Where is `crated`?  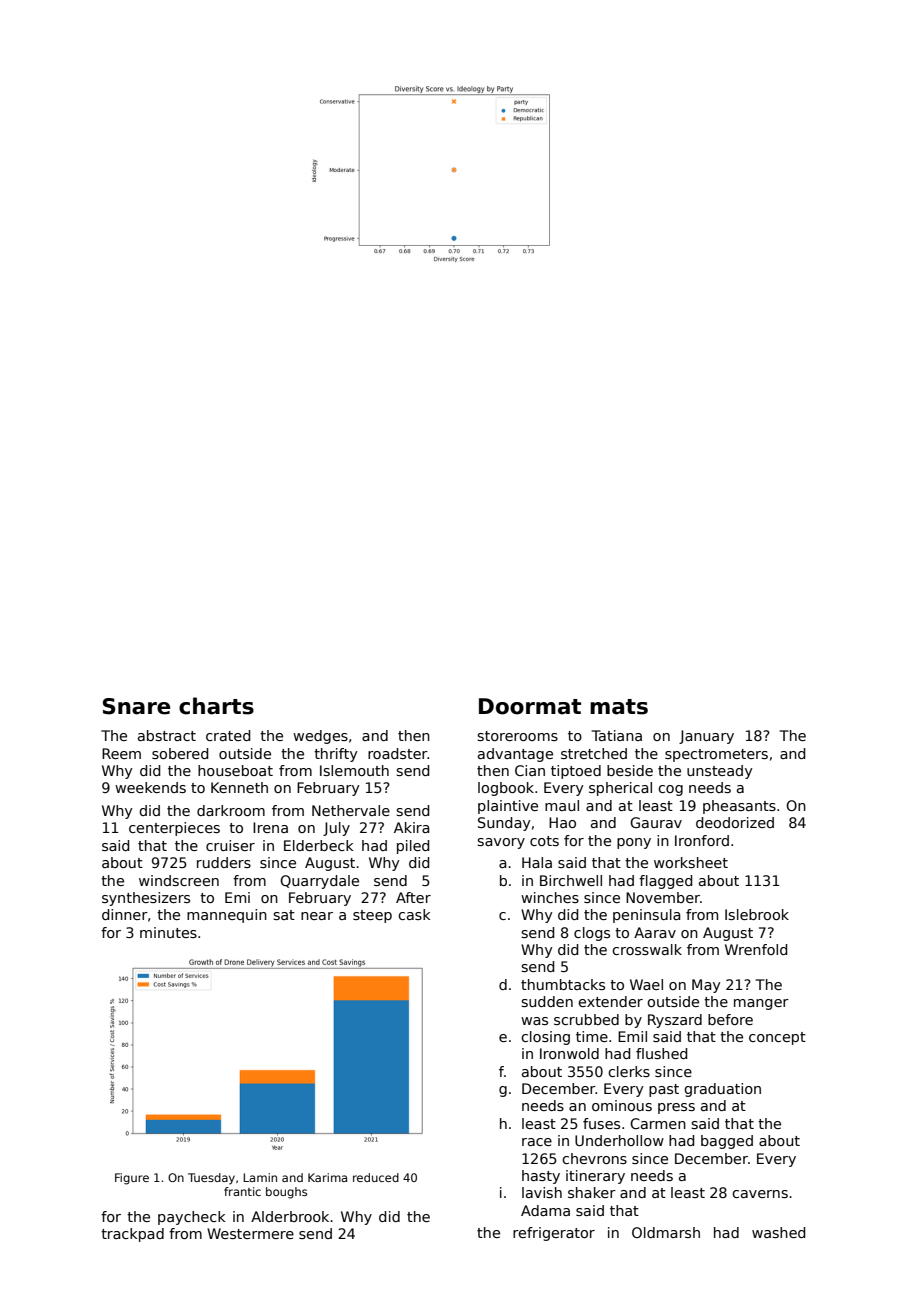 crated is located at coordinates (228, 735).
